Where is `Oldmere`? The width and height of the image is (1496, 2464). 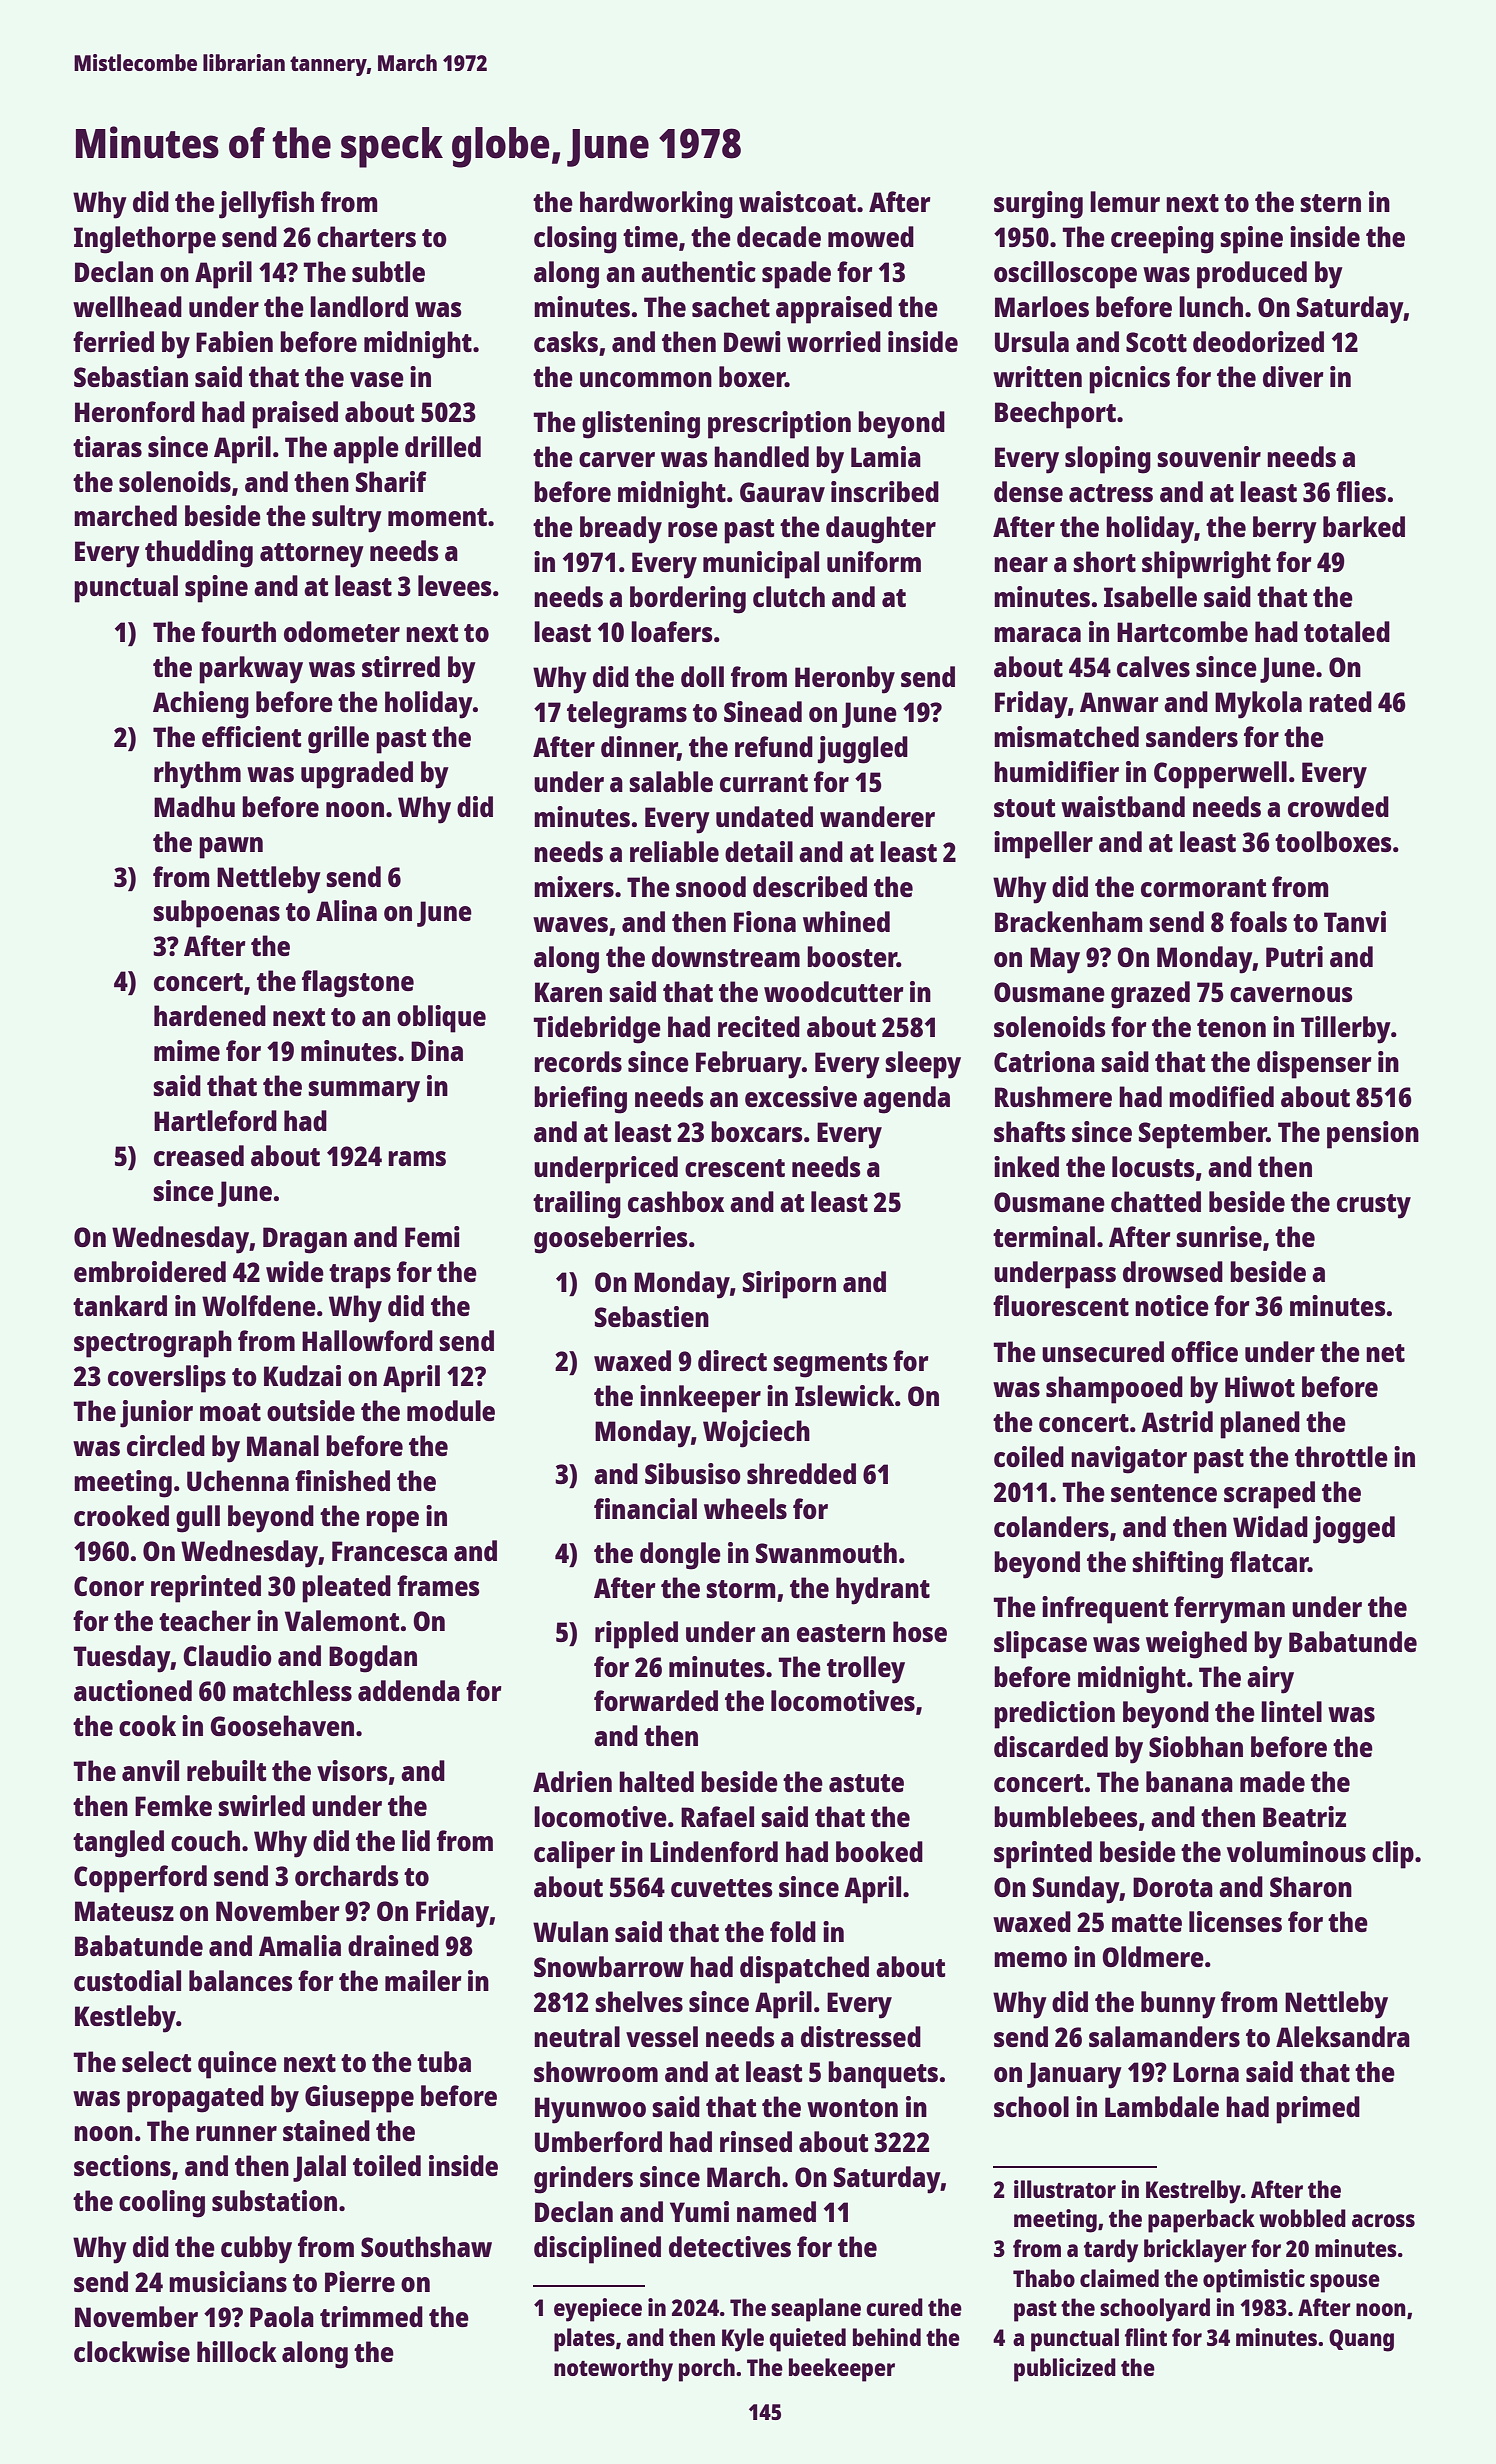 Oldmere is located at coordinates (1153, 1956).
